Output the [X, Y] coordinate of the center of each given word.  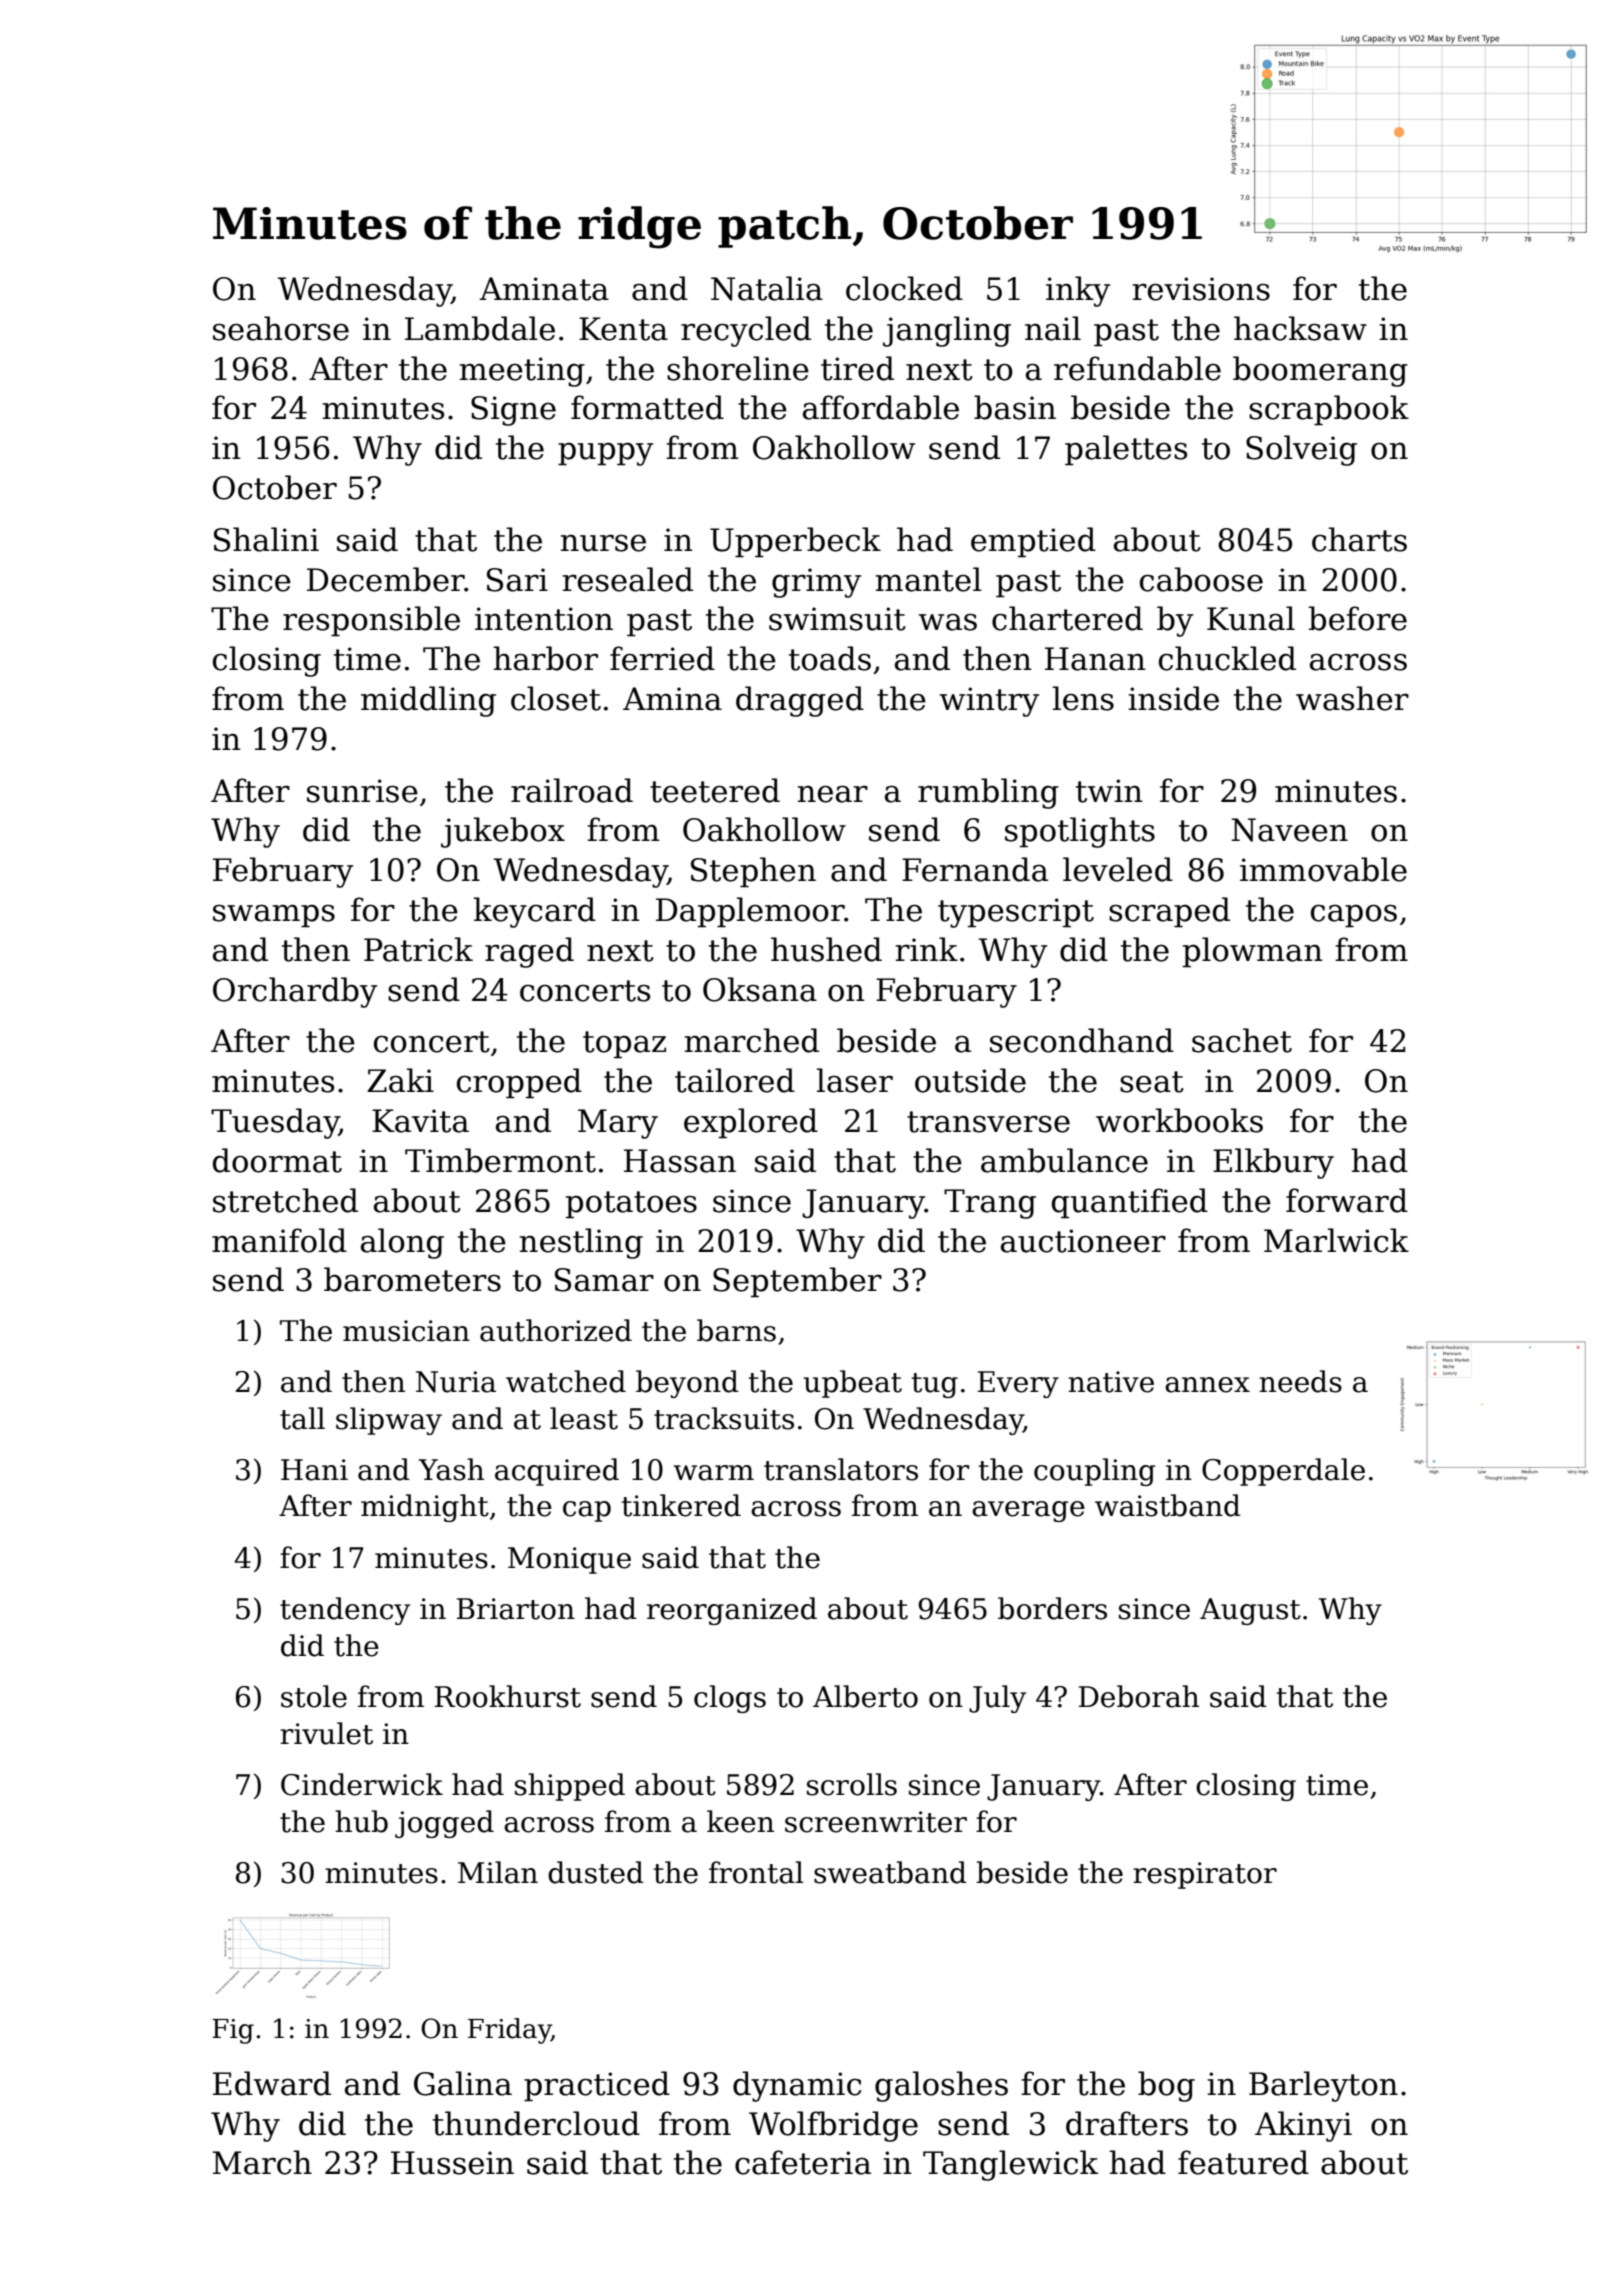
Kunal [1251, 618]
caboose [1201, 579]
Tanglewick [1010, 2165]
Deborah [1139, 1696]
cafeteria [803, 2162]
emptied [1033, 542]
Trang [990, 1204]
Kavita [420, 1121]
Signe [513, 411]
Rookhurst [508, 1696]
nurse [603, 543]
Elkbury [1273, 1163]
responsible [371, 621]
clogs [730, 1699]
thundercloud [536, 2123]
